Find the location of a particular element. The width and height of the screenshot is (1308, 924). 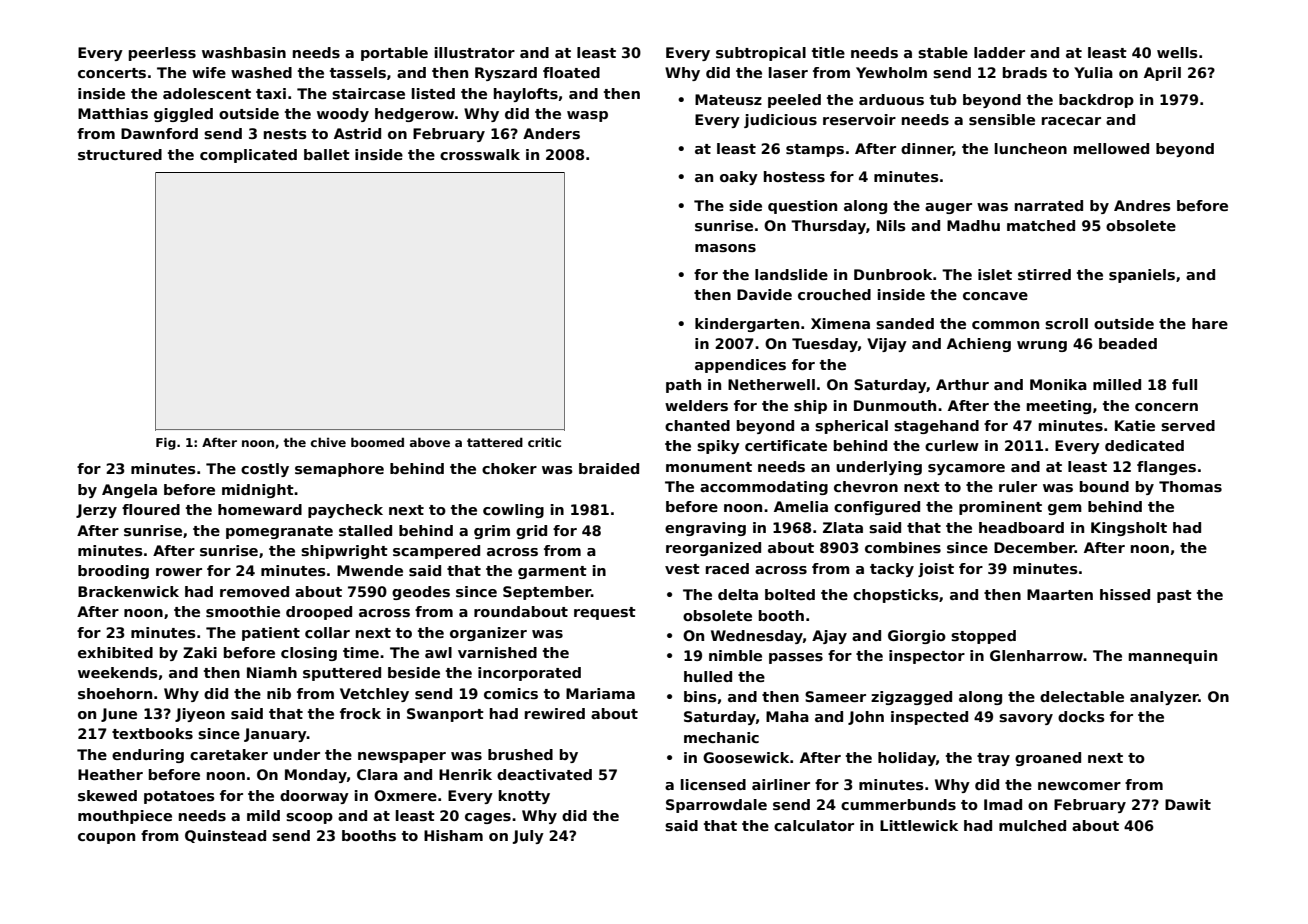

sensible is located at coordinates (1002, 119).
